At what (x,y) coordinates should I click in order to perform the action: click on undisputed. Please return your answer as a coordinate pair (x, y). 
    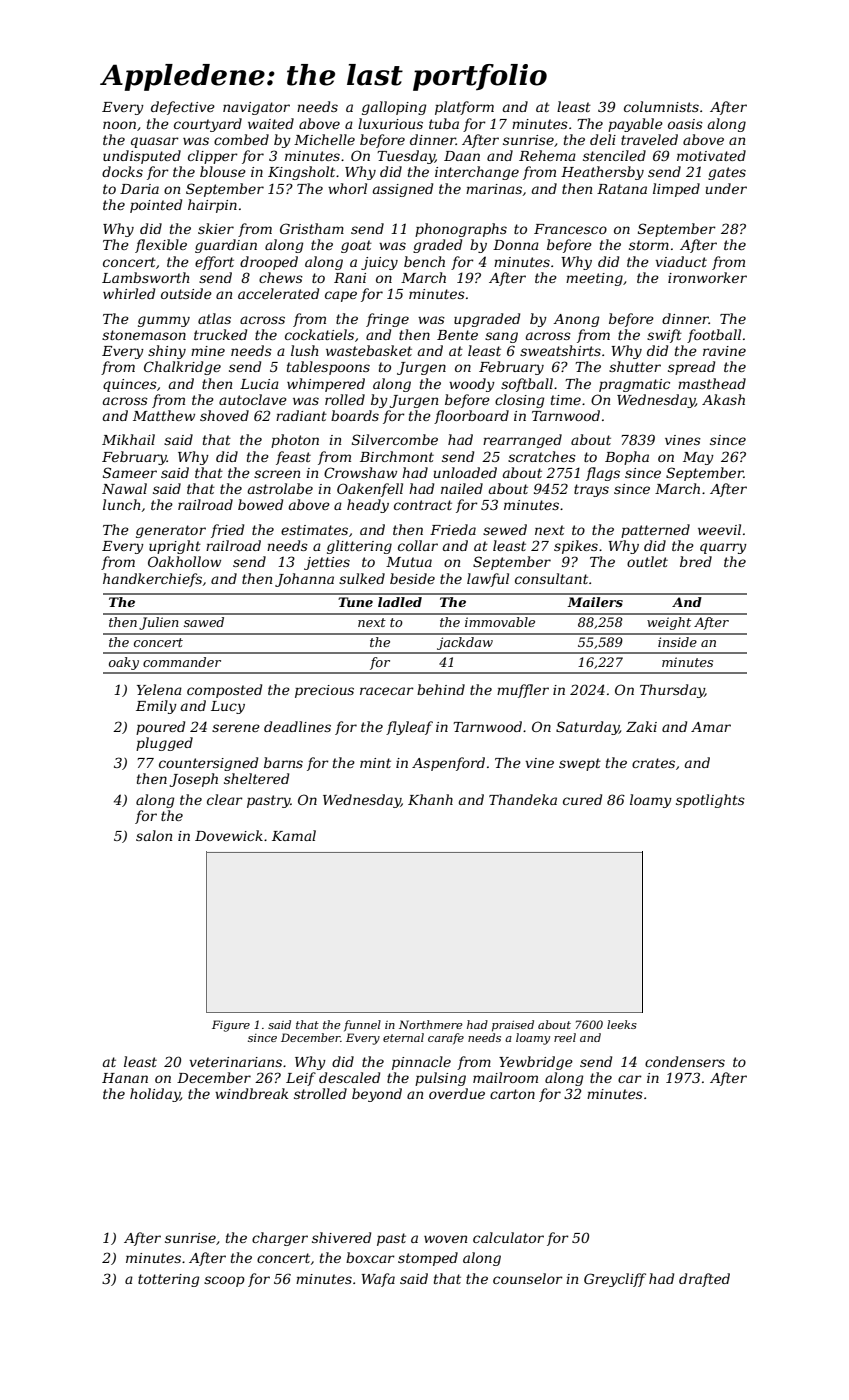
    Looking at the image, I should click on (142, 157).
